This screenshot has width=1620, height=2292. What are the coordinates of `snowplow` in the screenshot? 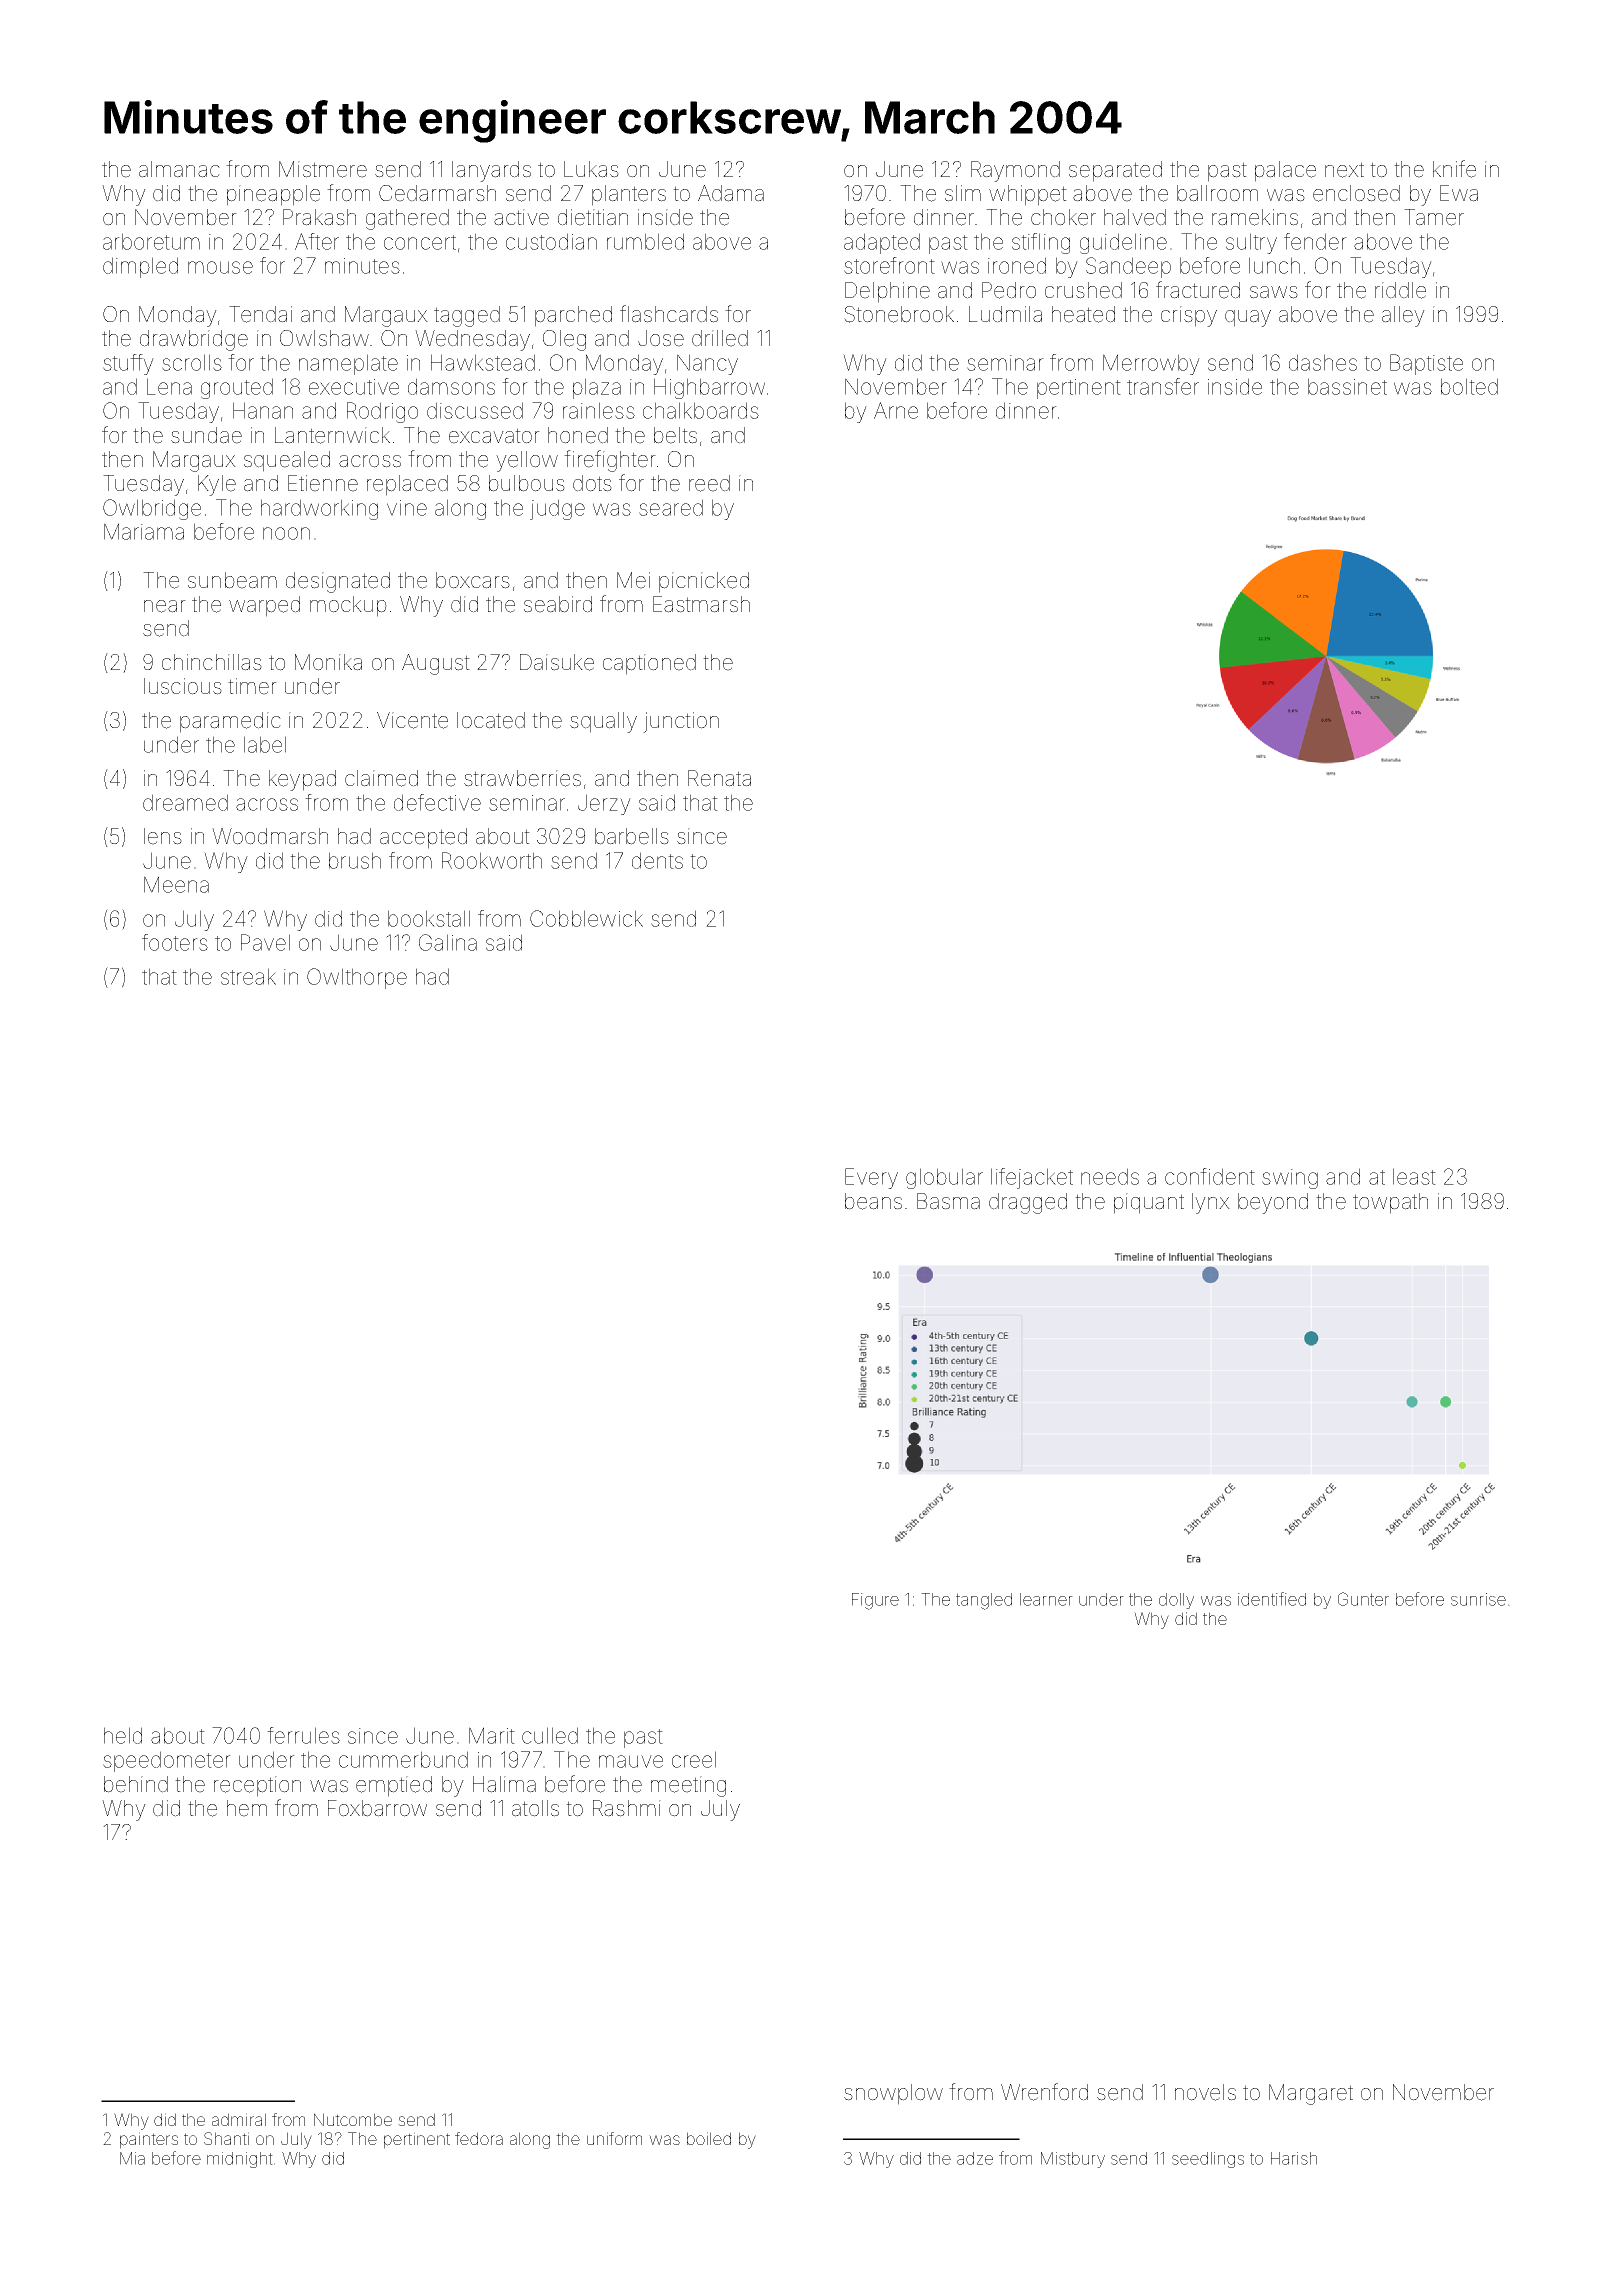 It's located at (893, 2094).
